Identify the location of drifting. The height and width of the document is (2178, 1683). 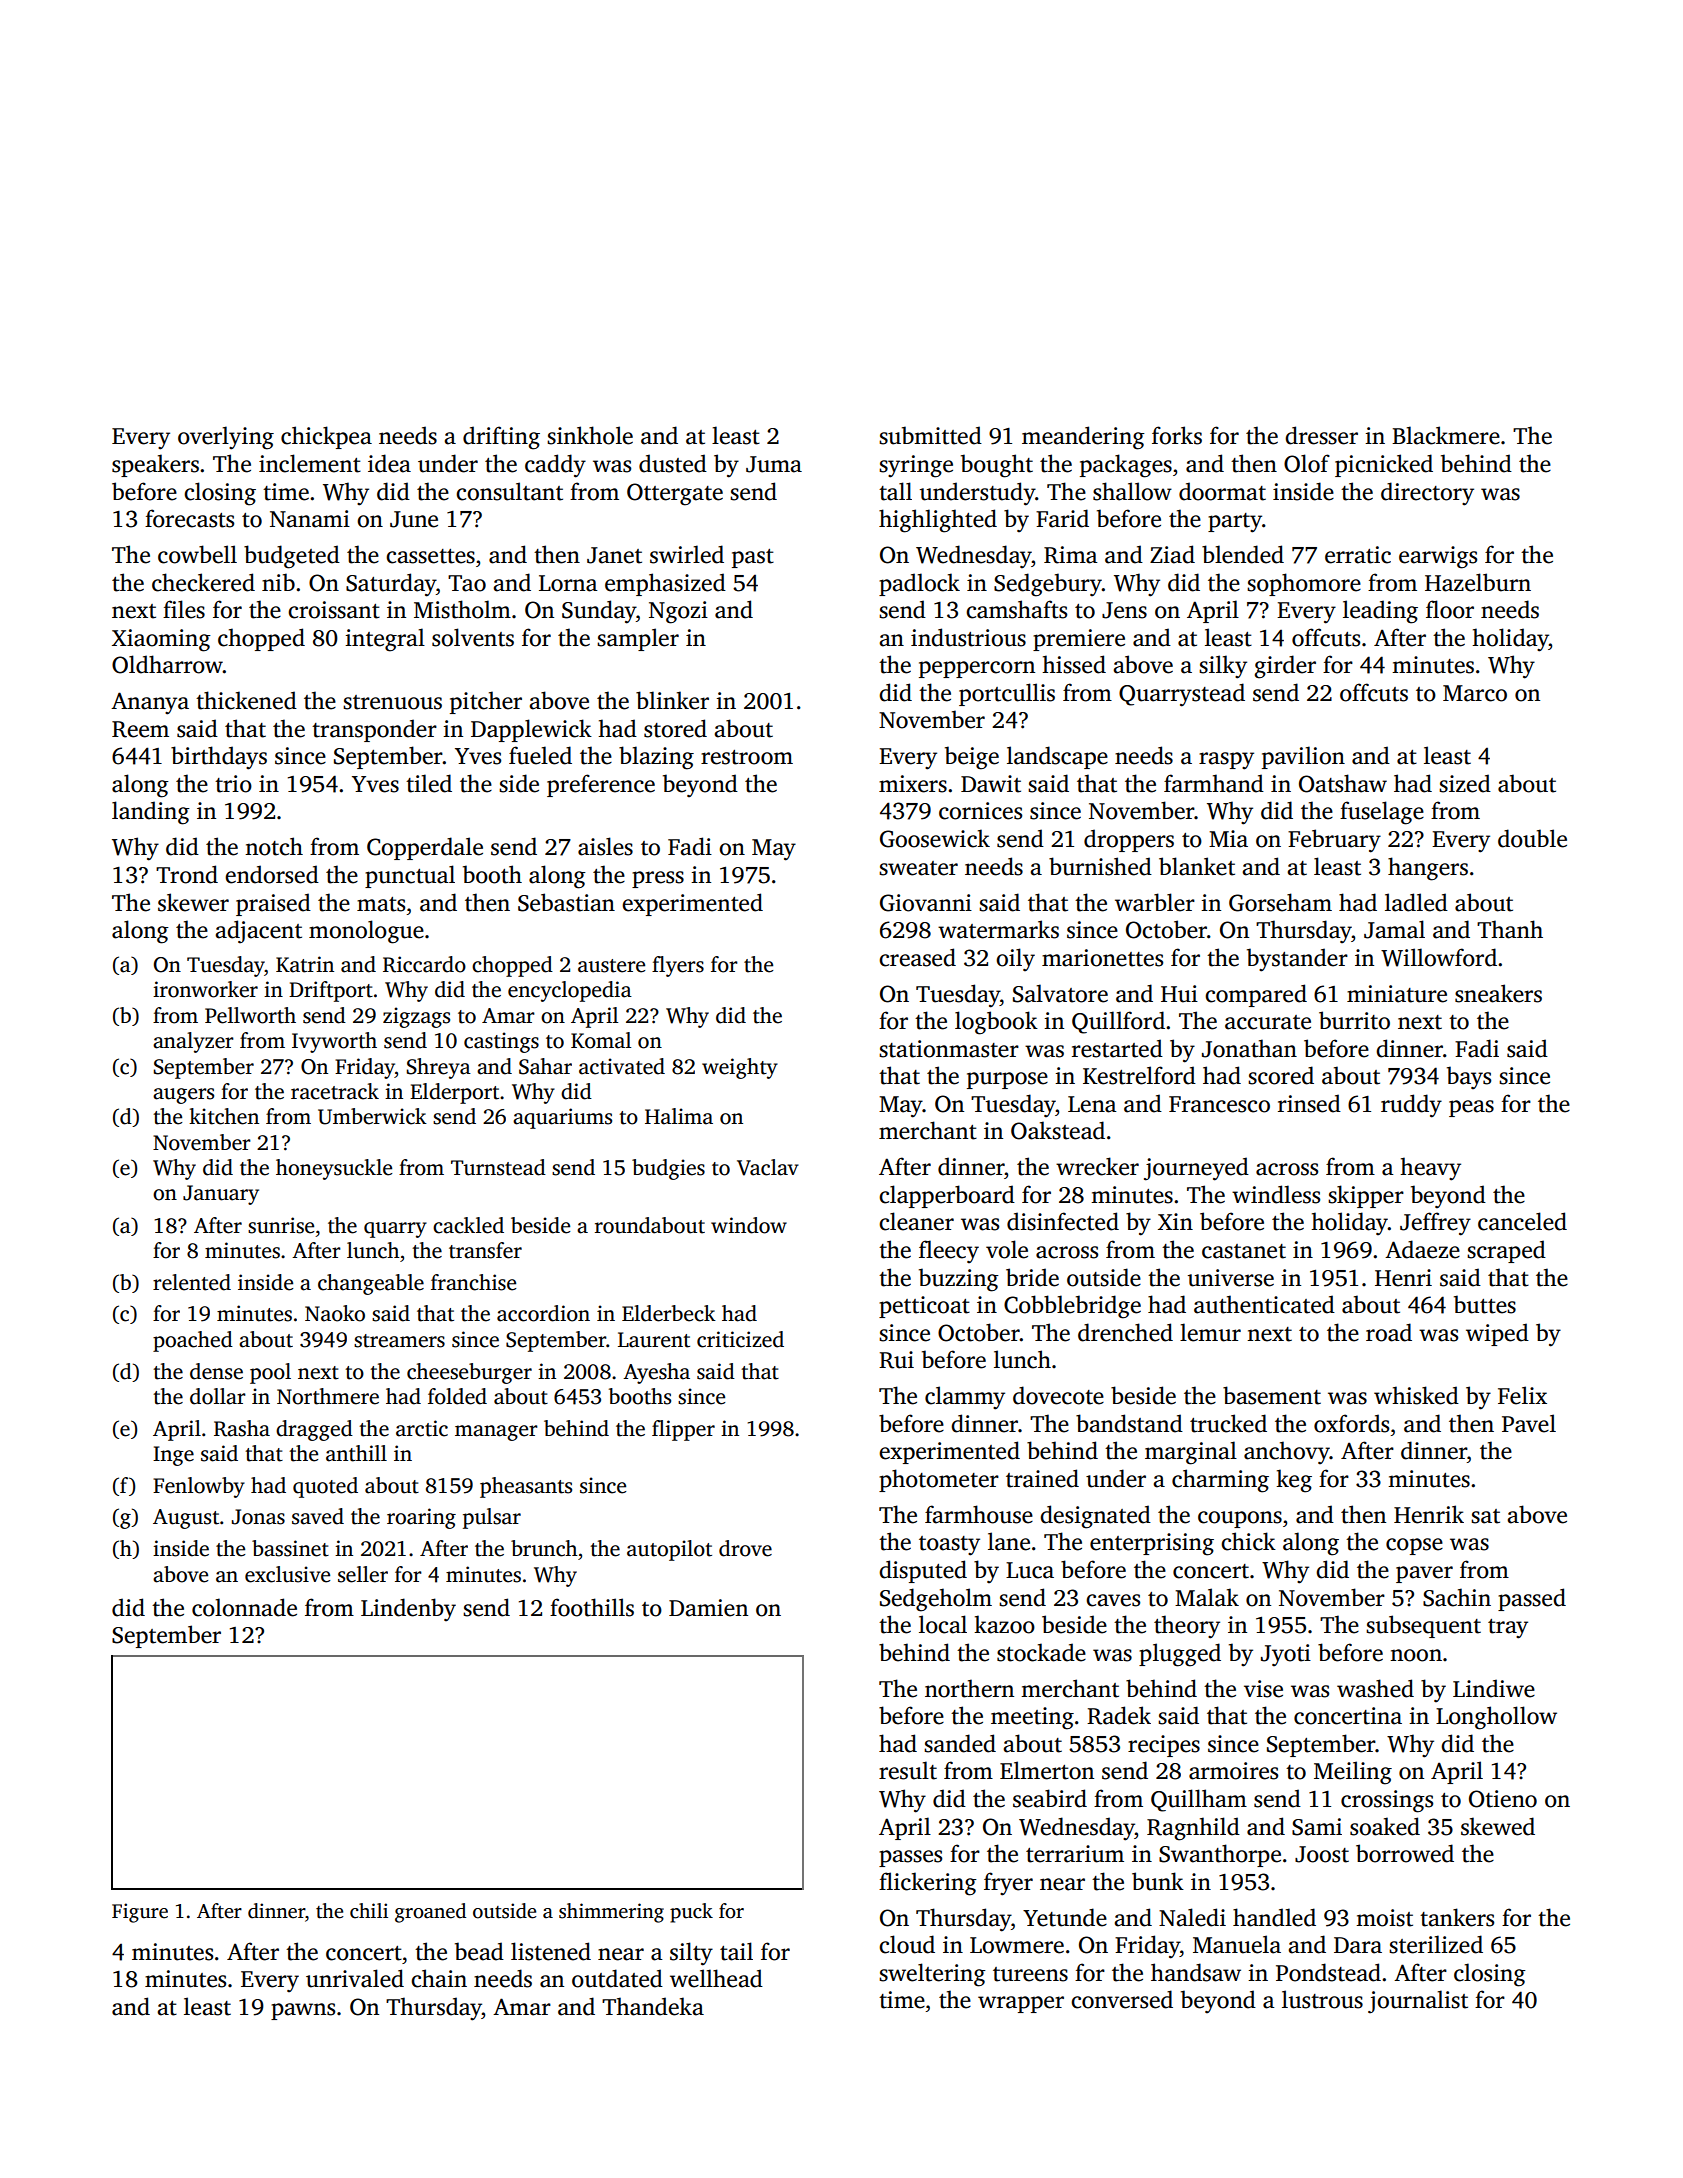
(501, 438).
